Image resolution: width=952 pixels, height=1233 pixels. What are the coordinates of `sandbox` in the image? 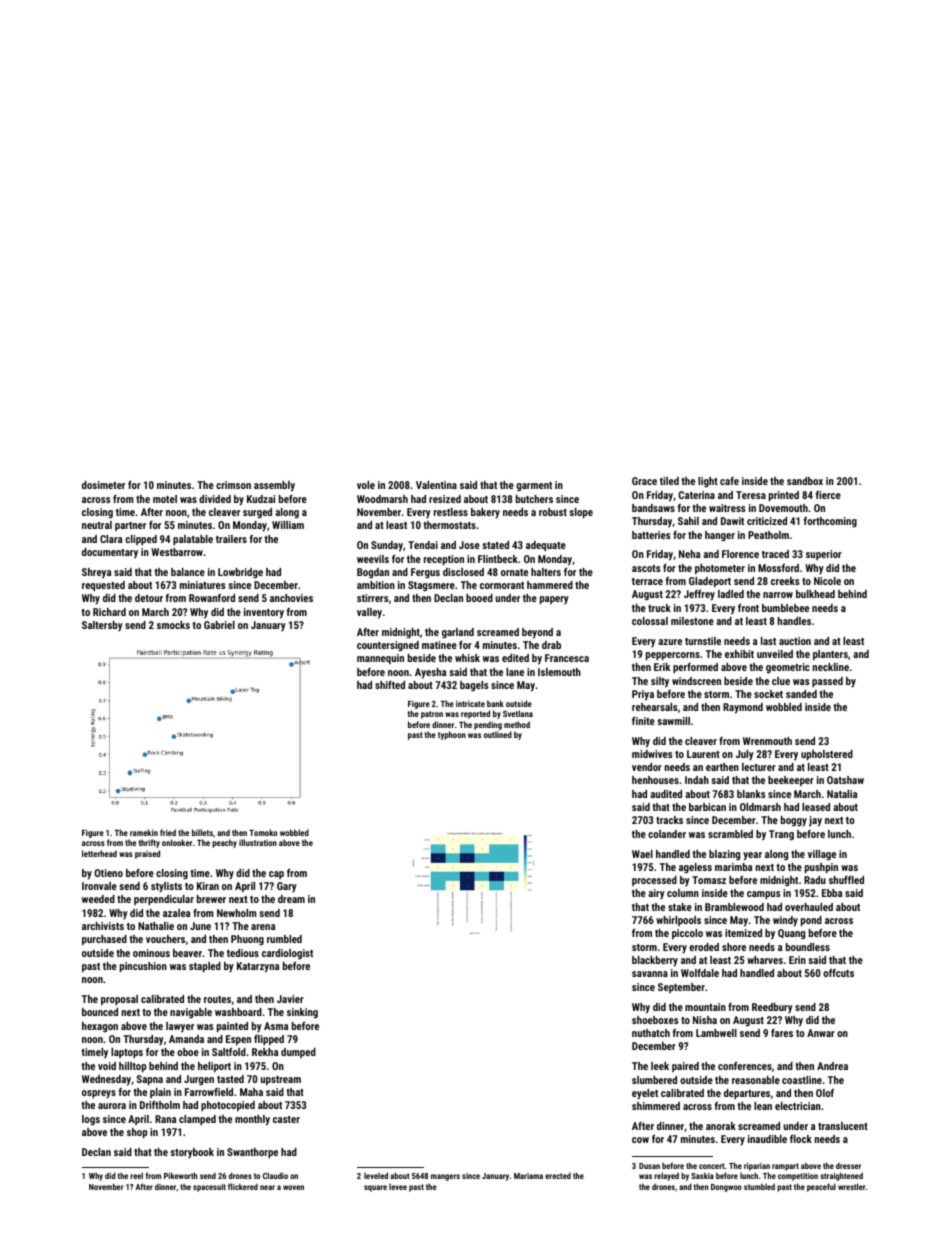 It's located at (805, 481).
